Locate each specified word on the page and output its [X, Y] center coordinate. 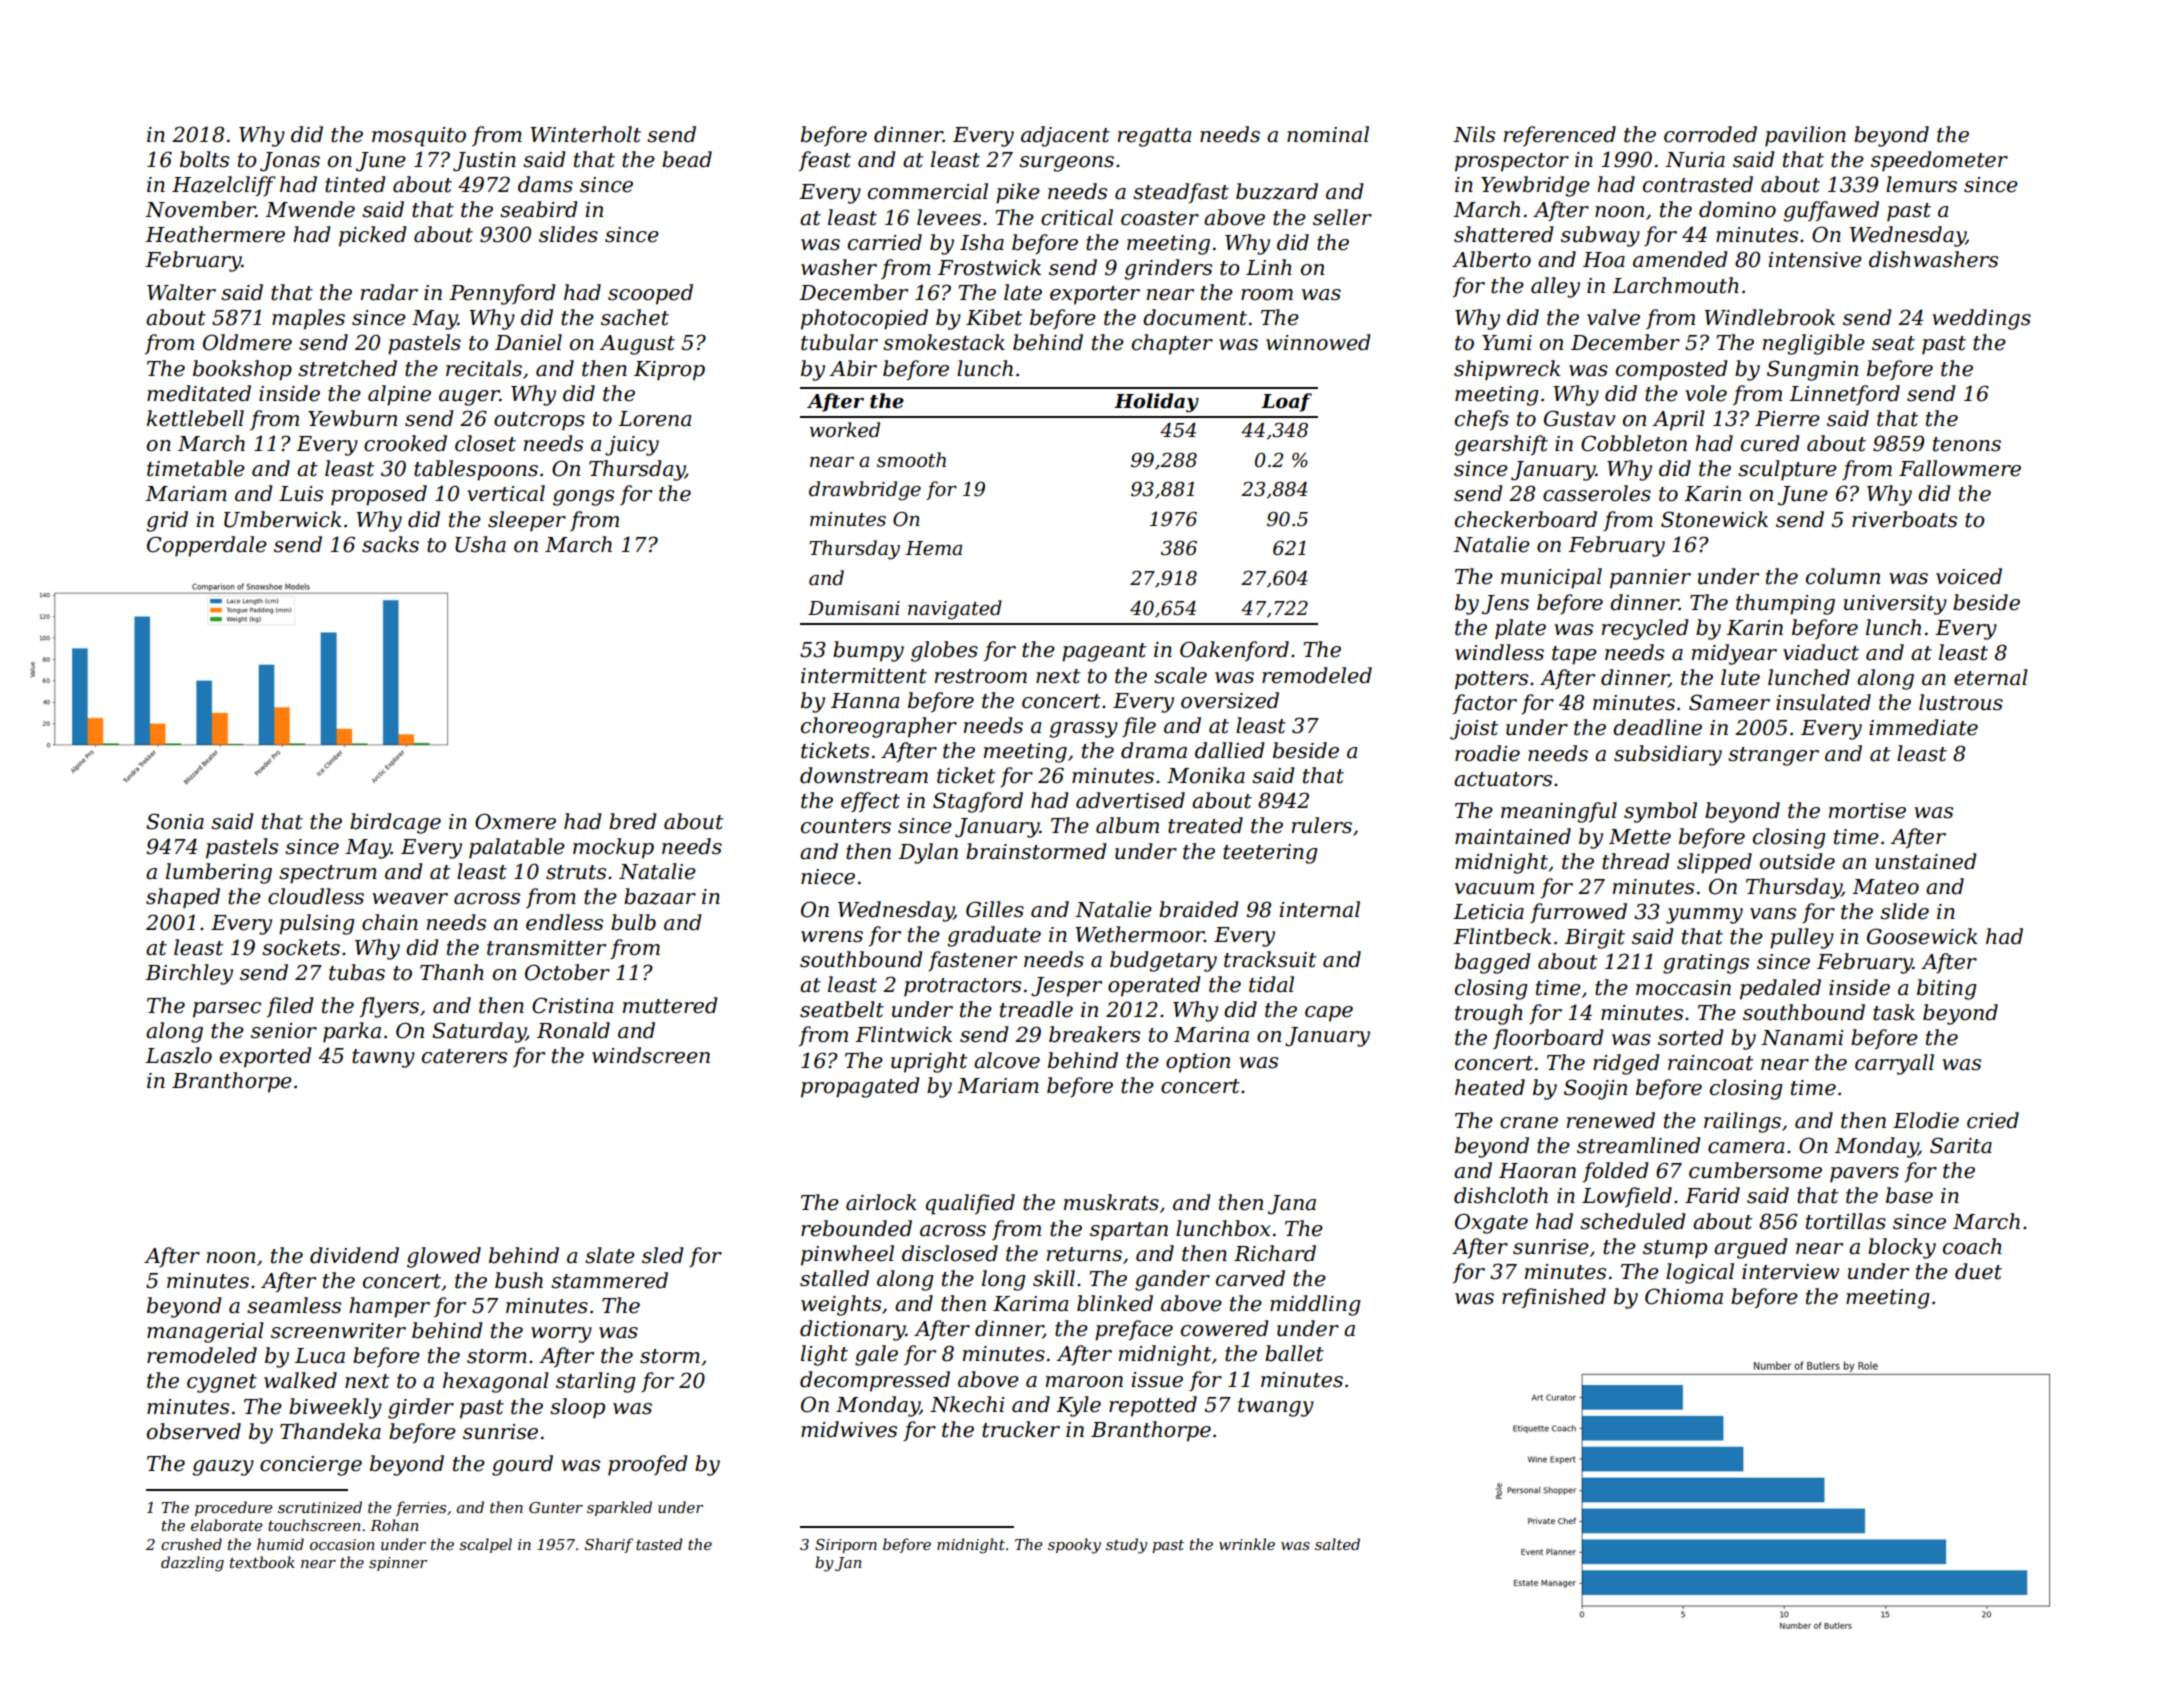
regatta [1154, 137]
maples [308, 319]
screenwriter [338, 1331]
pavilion [1805, 136]
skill [1054, 1278]
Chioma [1684, 1296]
